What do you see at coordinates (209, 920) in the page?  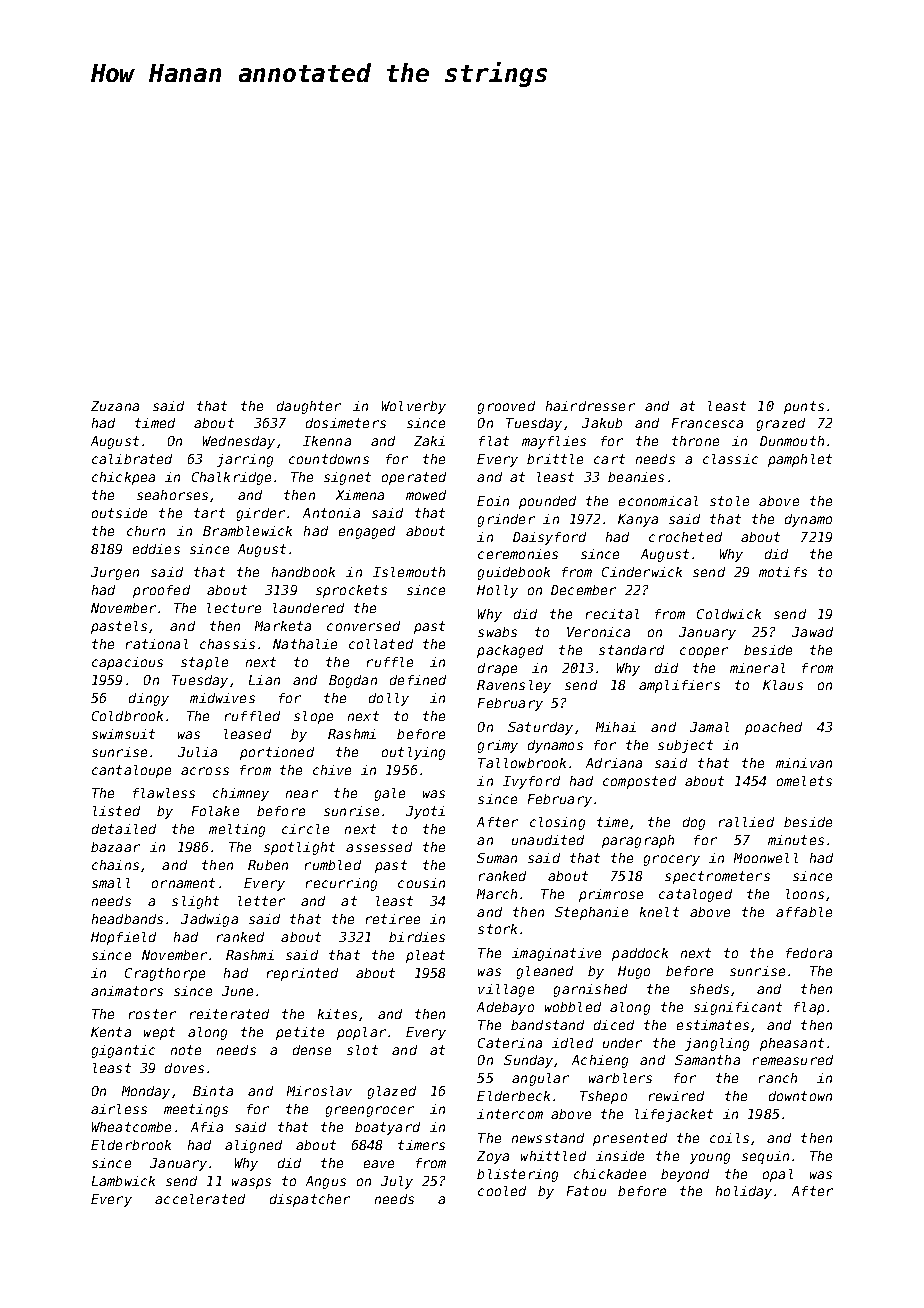 I see `Jadwiga` at bounding box center [209, 920].
